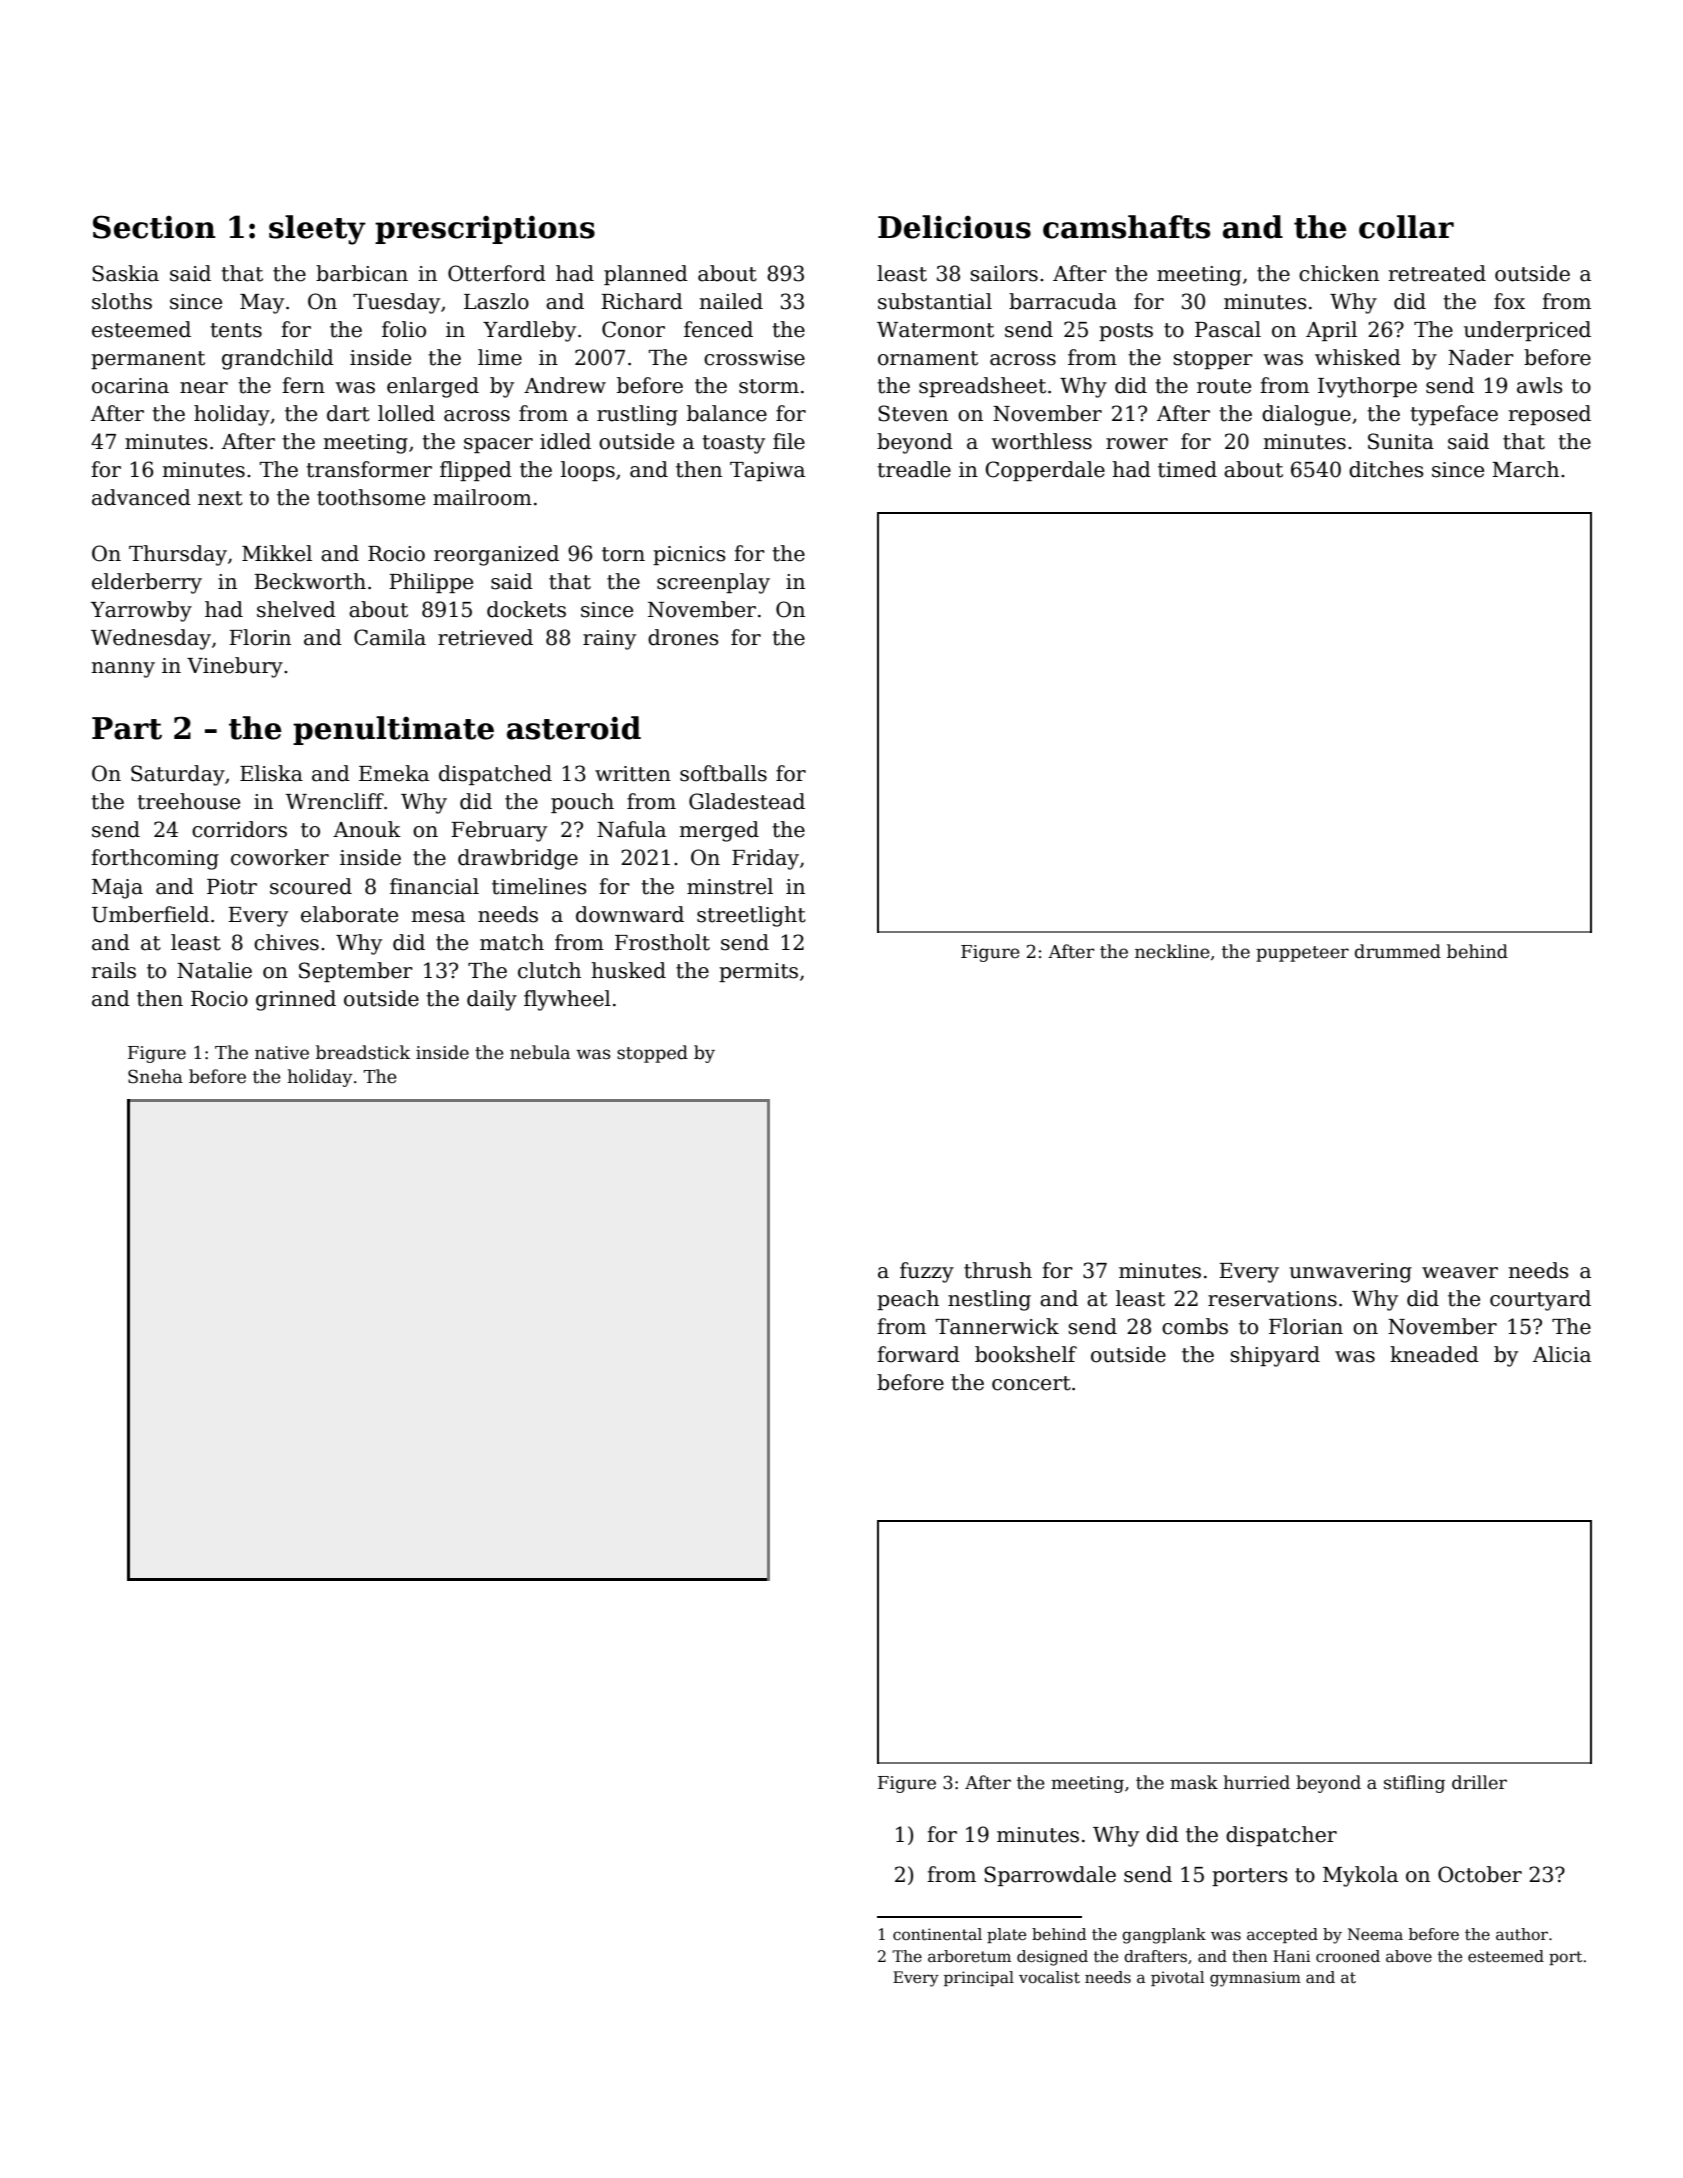  Describe the element at coordinates (1398, 951) in the screenshot. I see `drummed` at that location.
